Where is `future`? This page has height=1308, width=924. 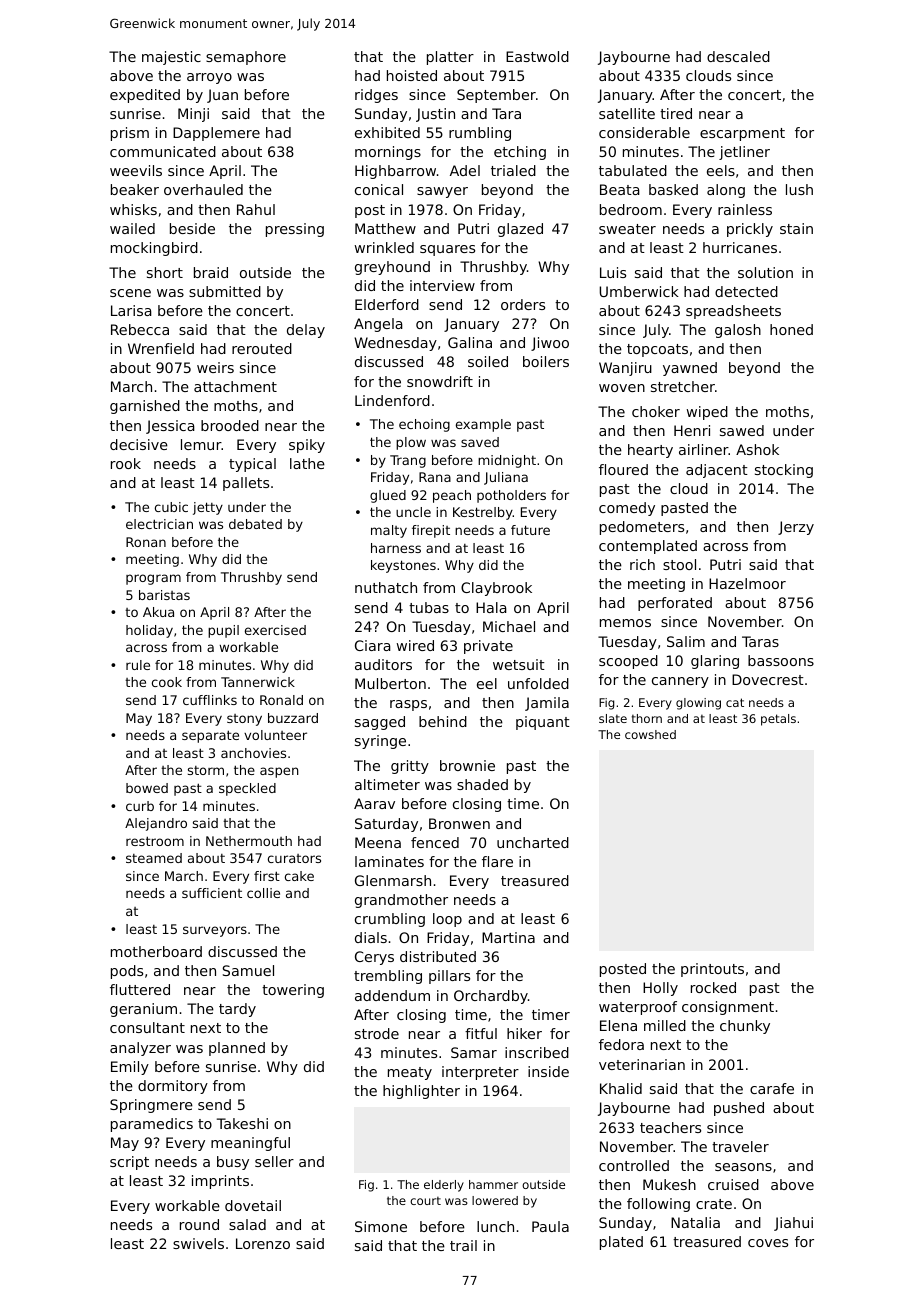
future is located at coordinates (530, 530).
